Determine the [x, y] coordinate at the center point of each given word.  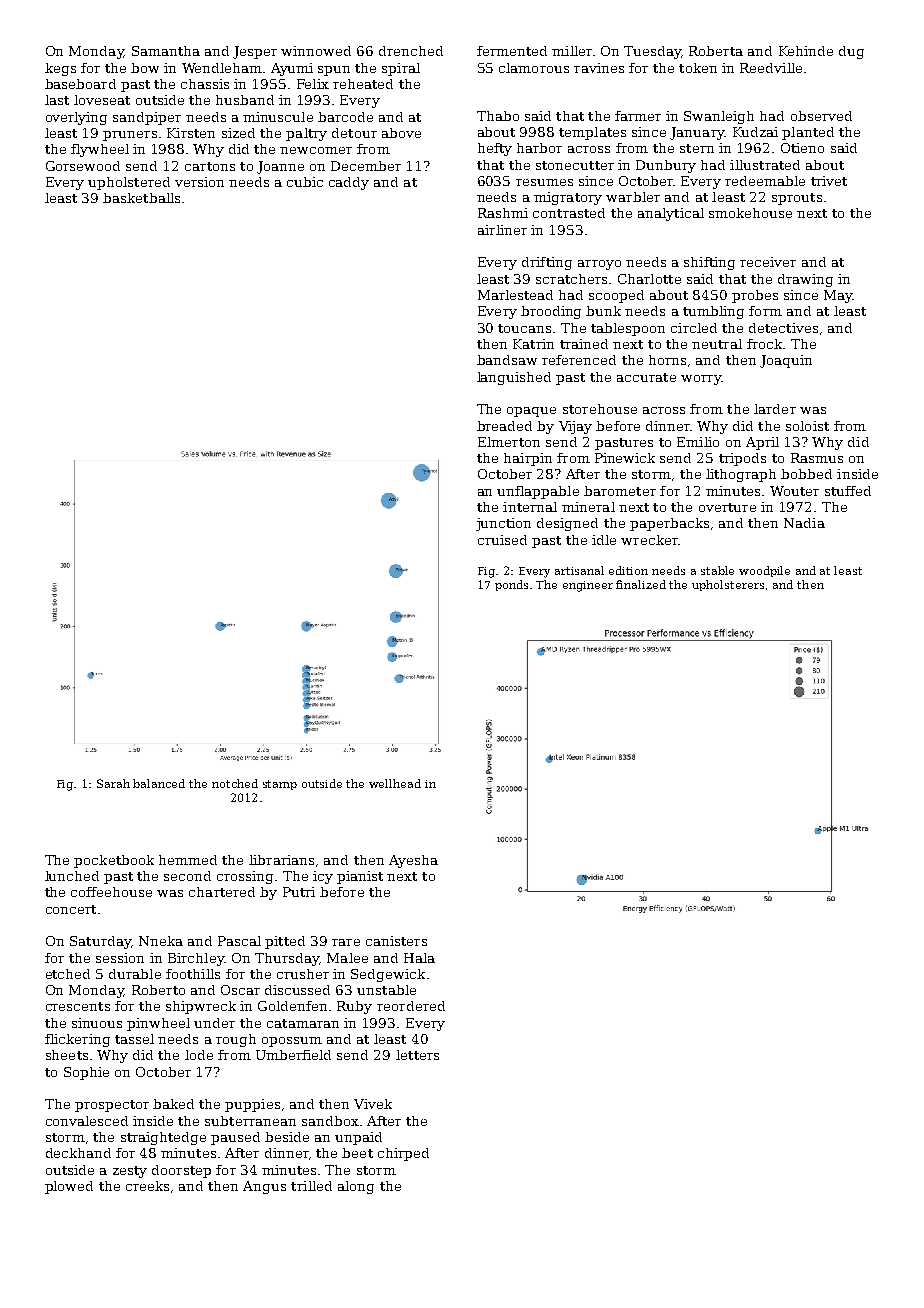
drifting [547, 263]
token [698, 68]
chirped [403, 1154]
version [199, 182]
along [356, 1187]
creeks [147, 1186]
